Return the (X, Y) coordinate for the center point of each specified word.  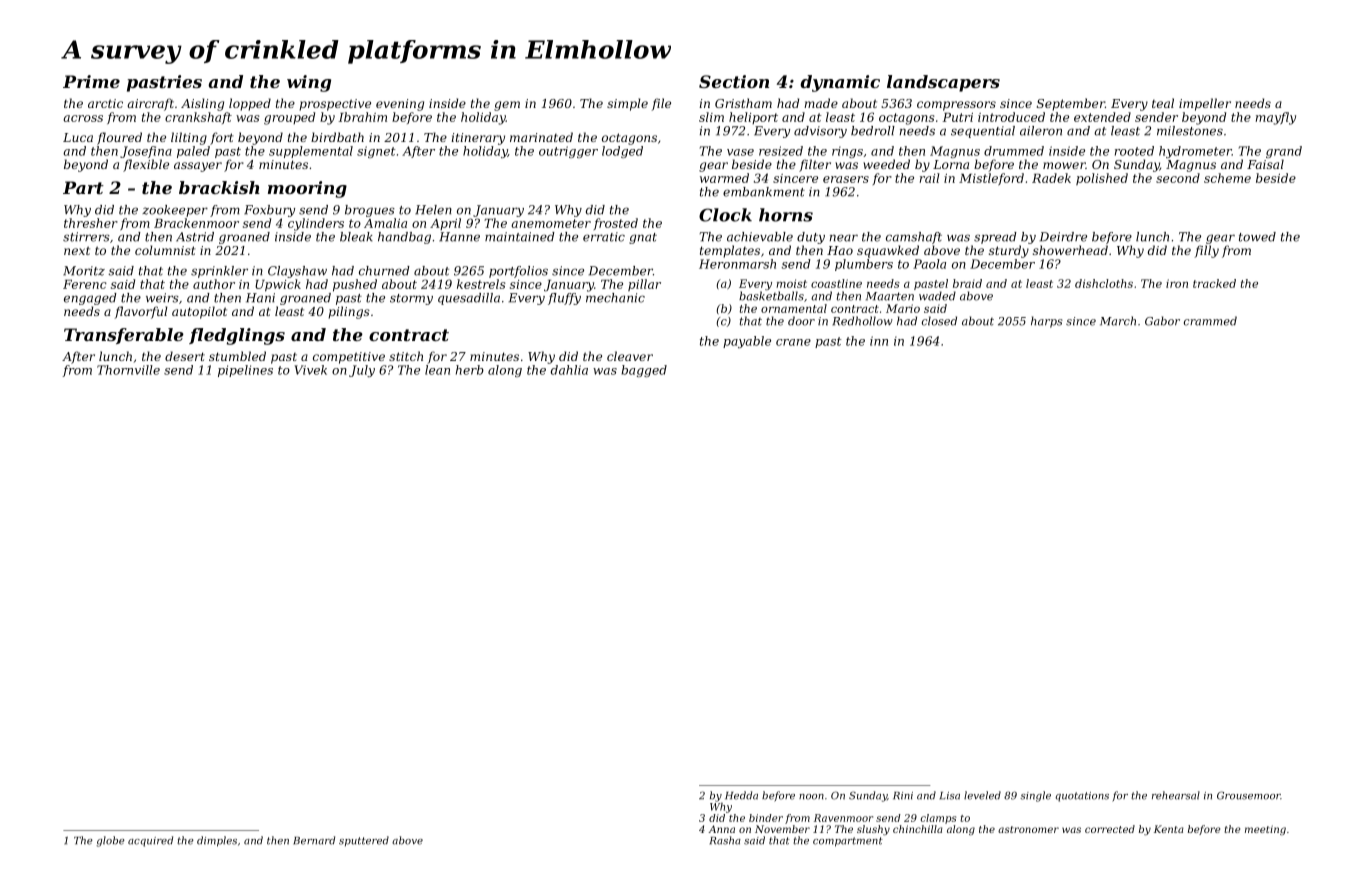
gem (507, 106)
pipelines (245, 371)
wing (309, 83)
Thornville (128, 370)
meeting (1265, 830)
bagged (644, 371)
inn (879, 341)
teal (1163, 103)
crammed (1210, 321)
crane (793, 342)
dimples (217, 841)
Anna (721, 829)
